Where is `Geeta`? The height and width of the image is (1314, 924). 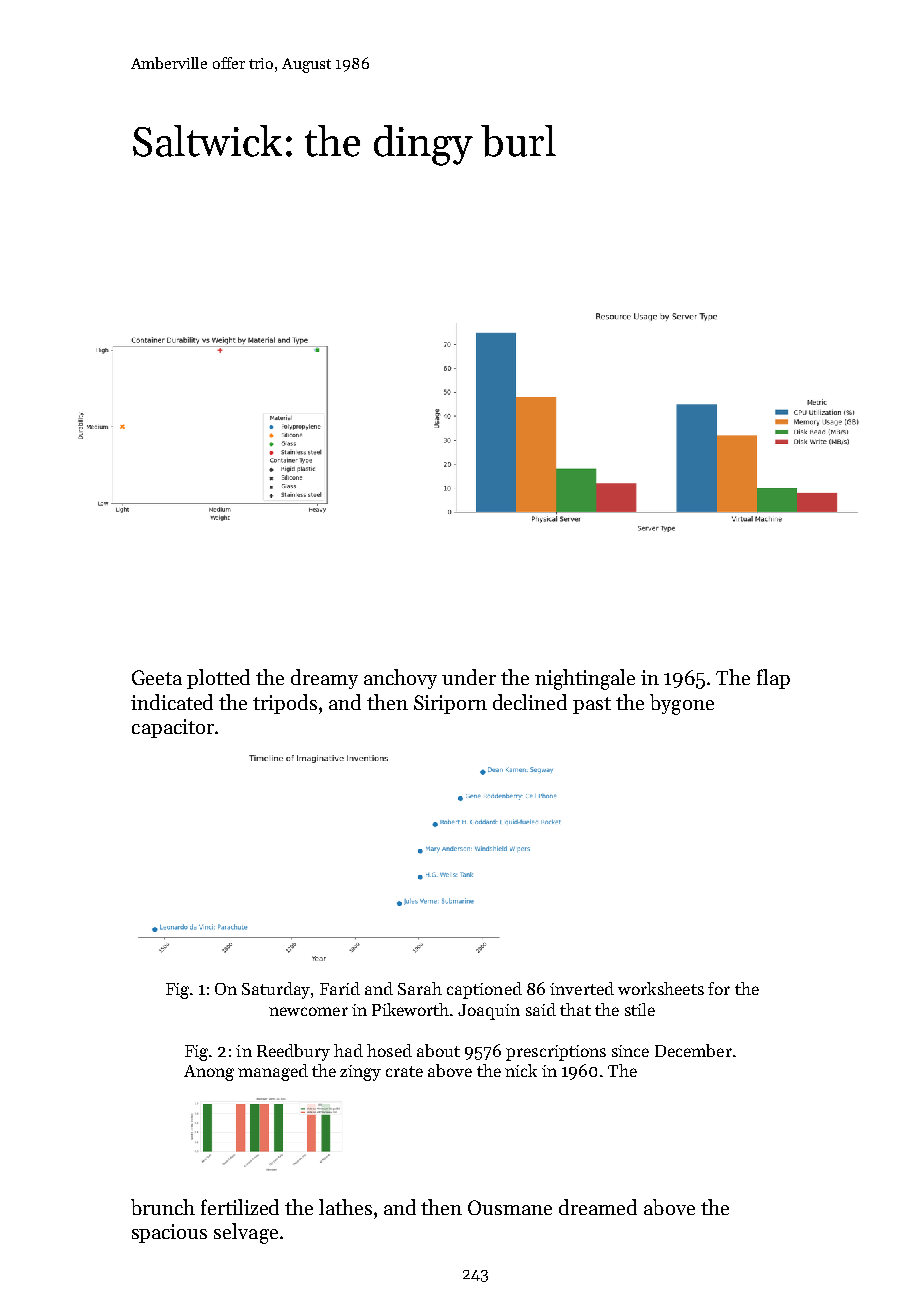 Geeta is located at coordinates (157, 677).
